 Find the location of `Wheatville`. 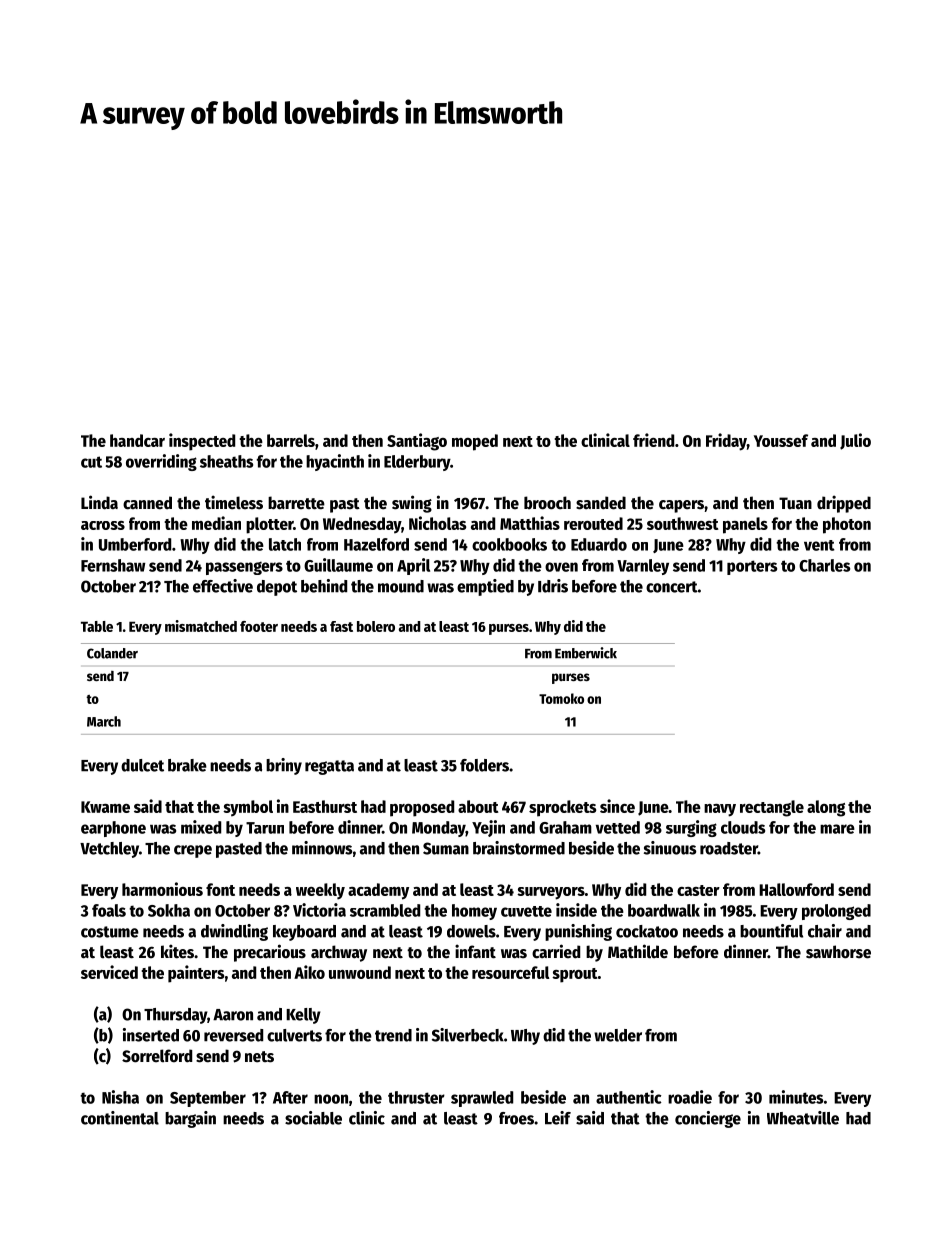

Wheatville is located at coordinates (803, 1118).
